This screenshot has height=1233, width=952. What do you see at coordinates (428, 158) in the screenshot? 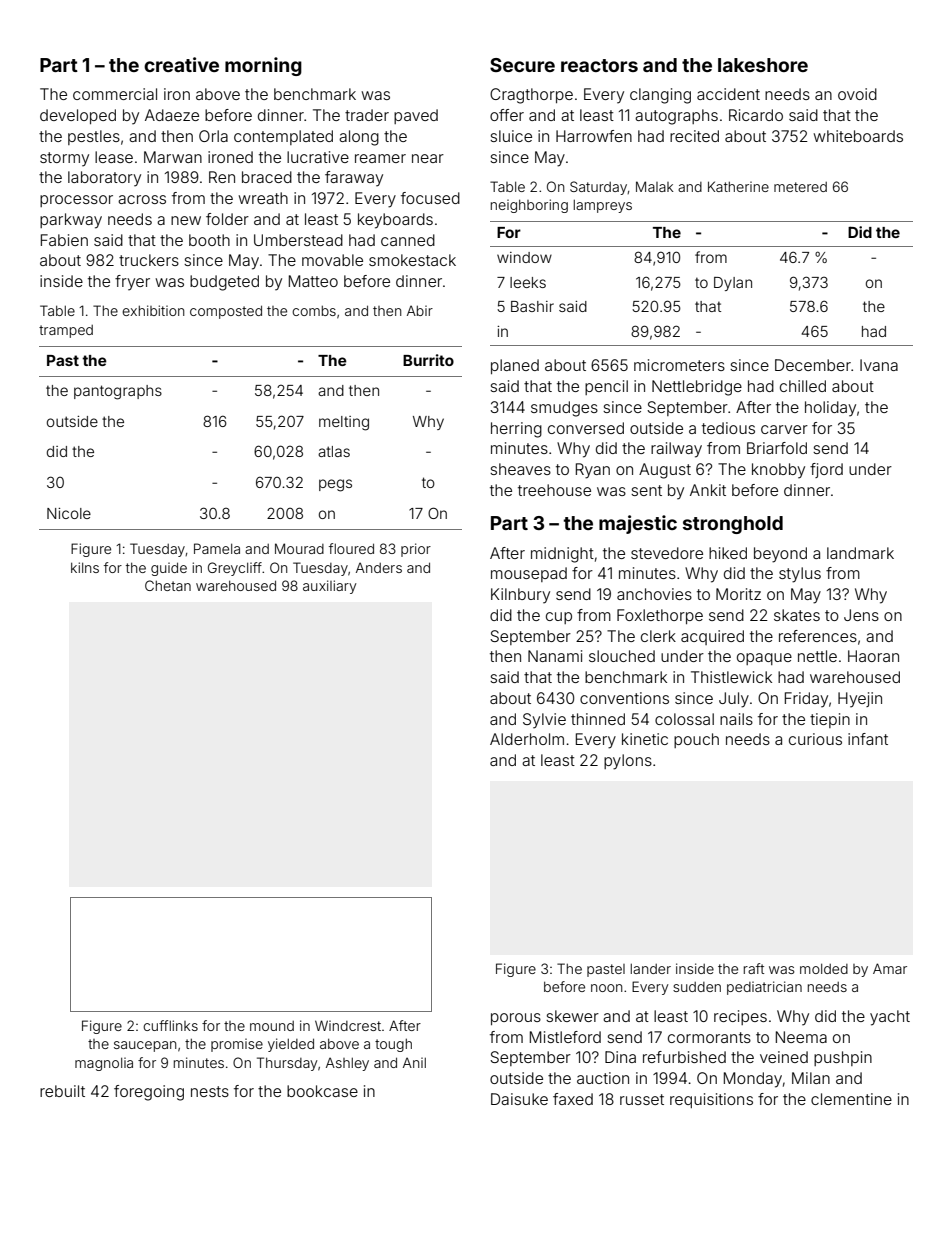
I see `near` at bounding box center [428, 158].
